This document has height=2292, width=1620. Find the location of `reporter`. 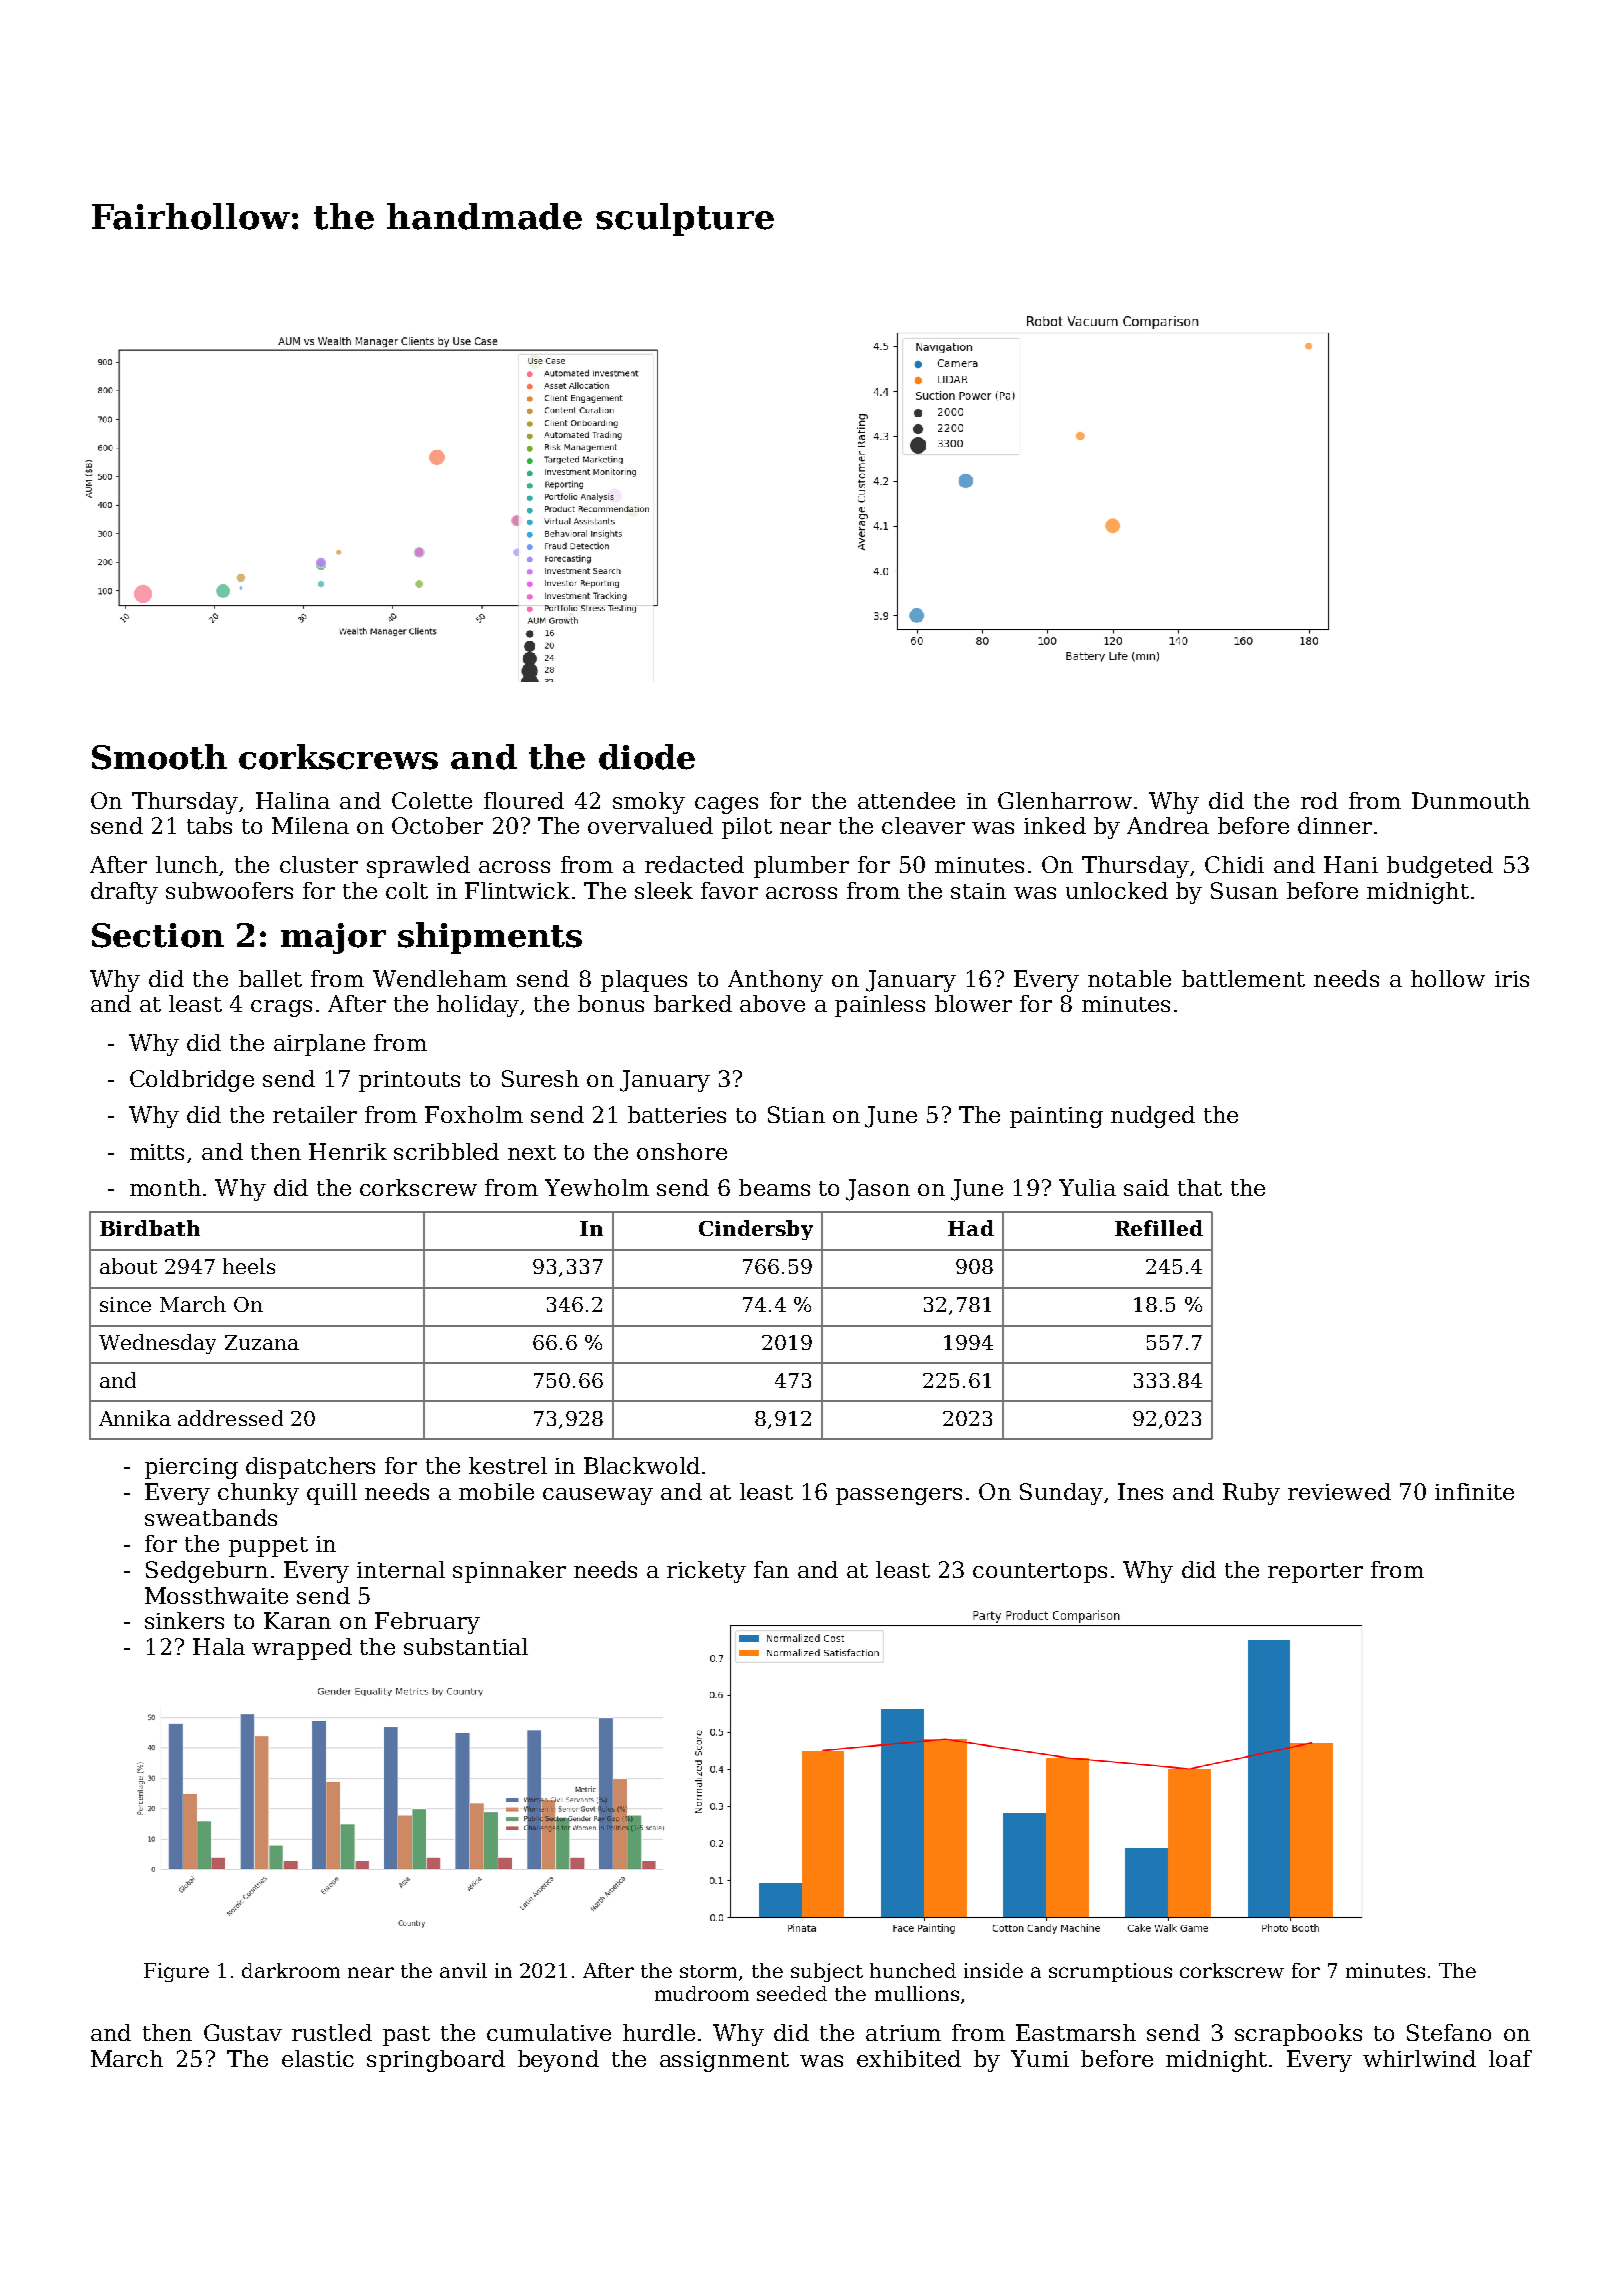

reporter is located at coordinates (1315, 1573).
